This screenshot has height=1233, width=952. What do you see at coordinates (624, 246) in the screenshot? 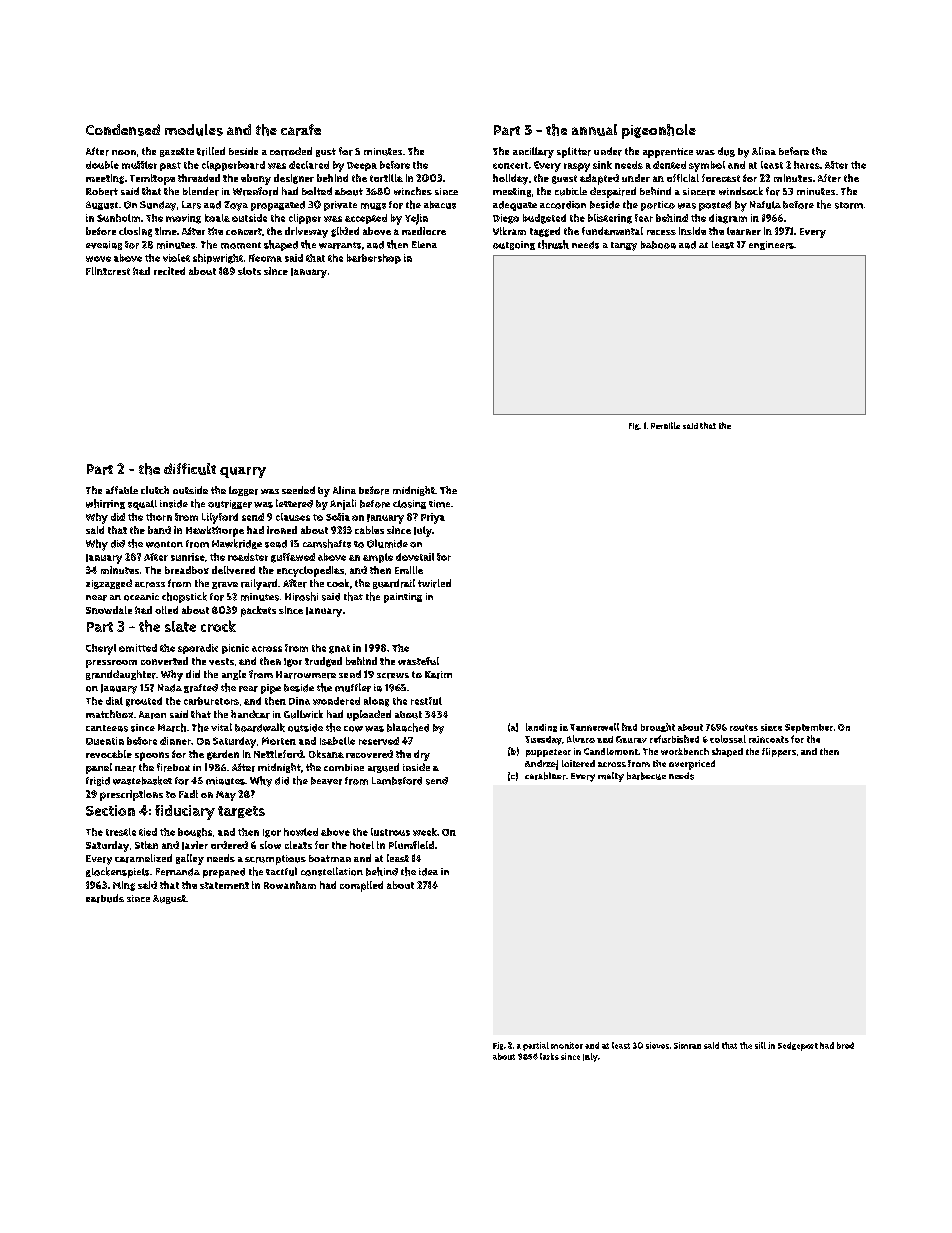
I see `tangy` at bounding box center [624, 246].
